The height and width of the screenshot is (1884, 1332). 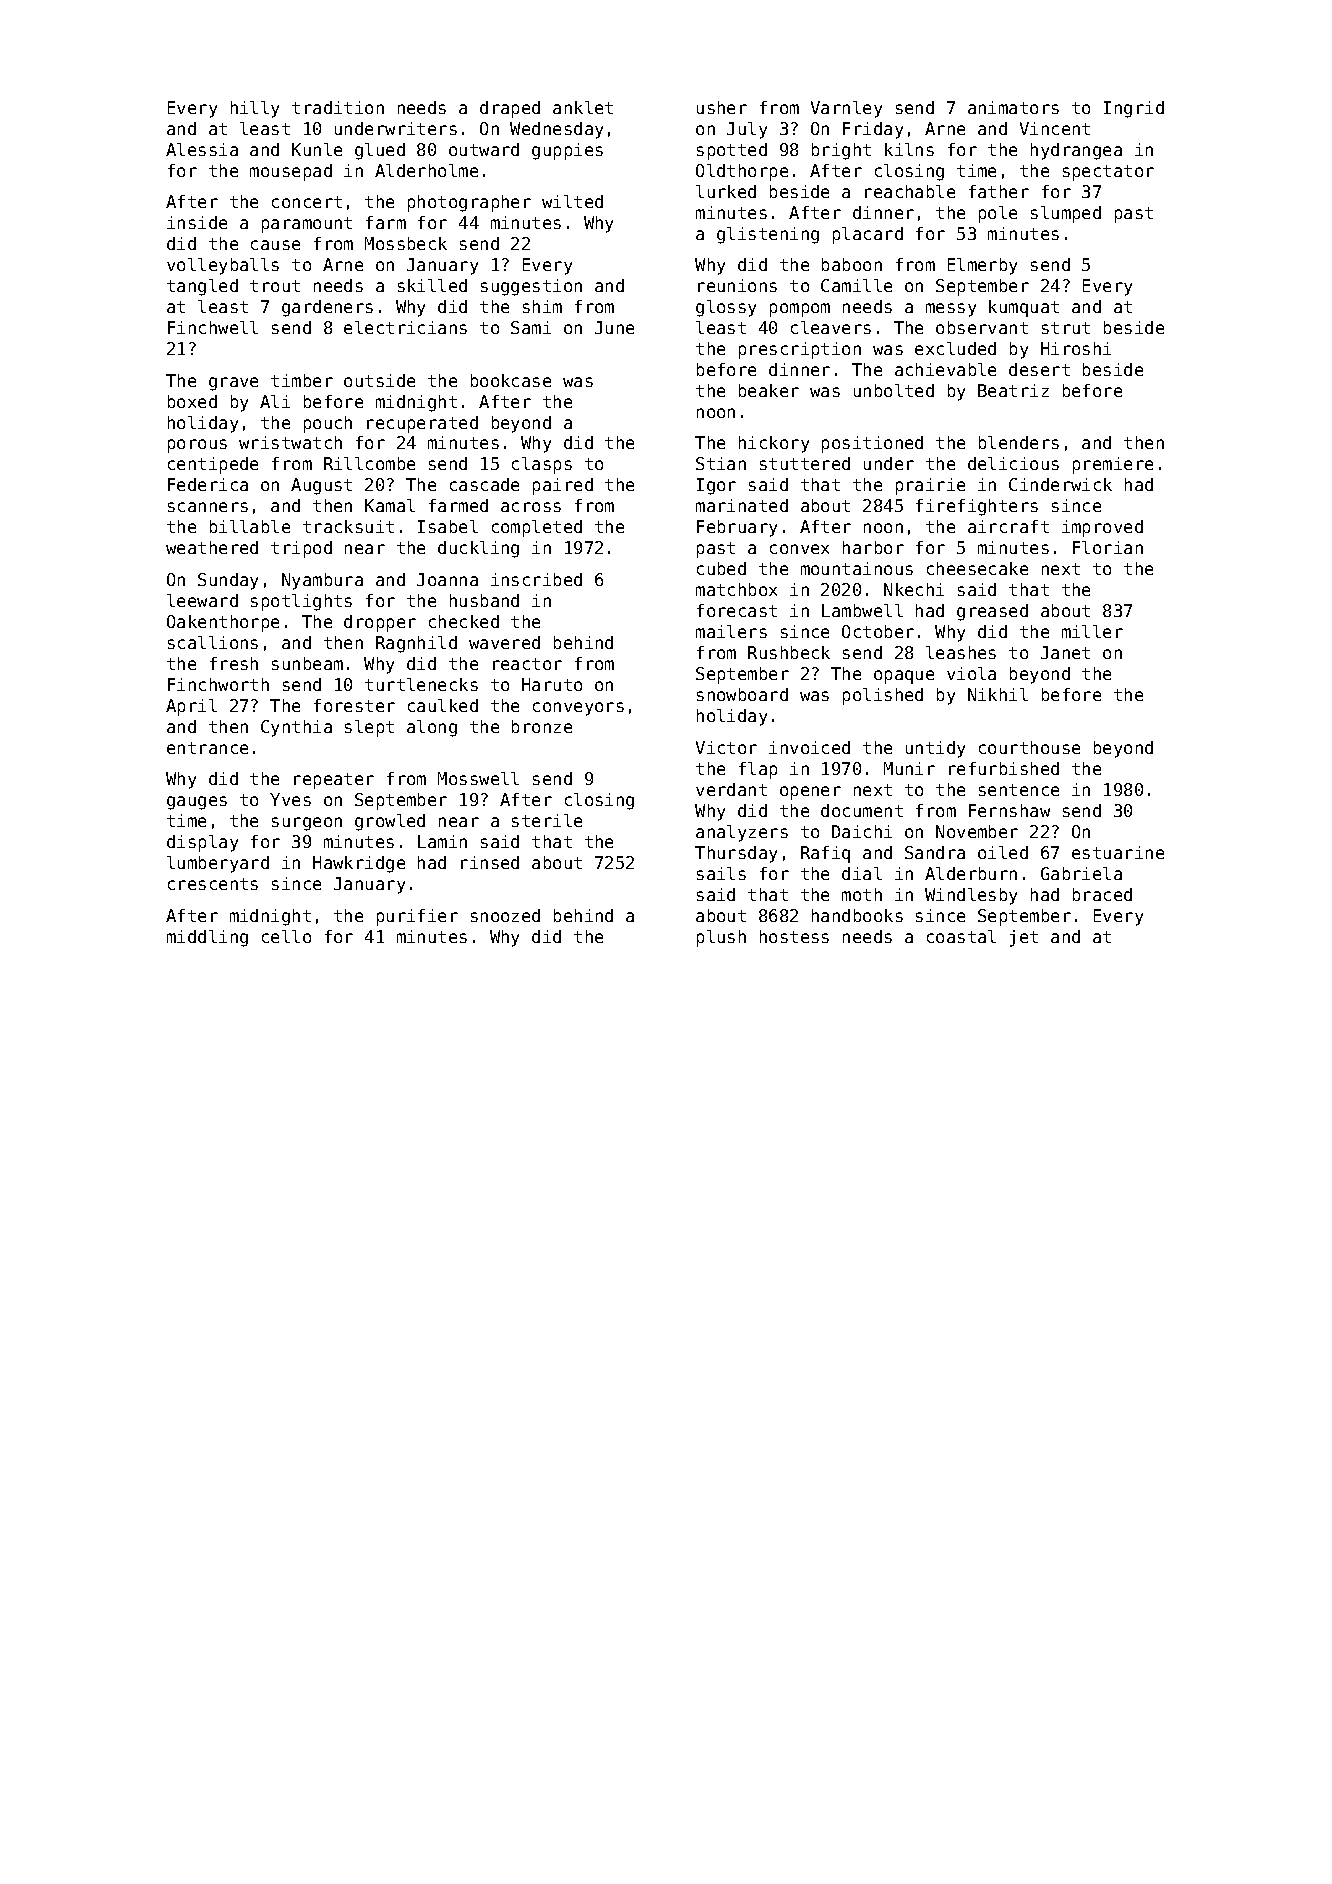 I want to click on hydrangea, so click(x=1076, y=151).
